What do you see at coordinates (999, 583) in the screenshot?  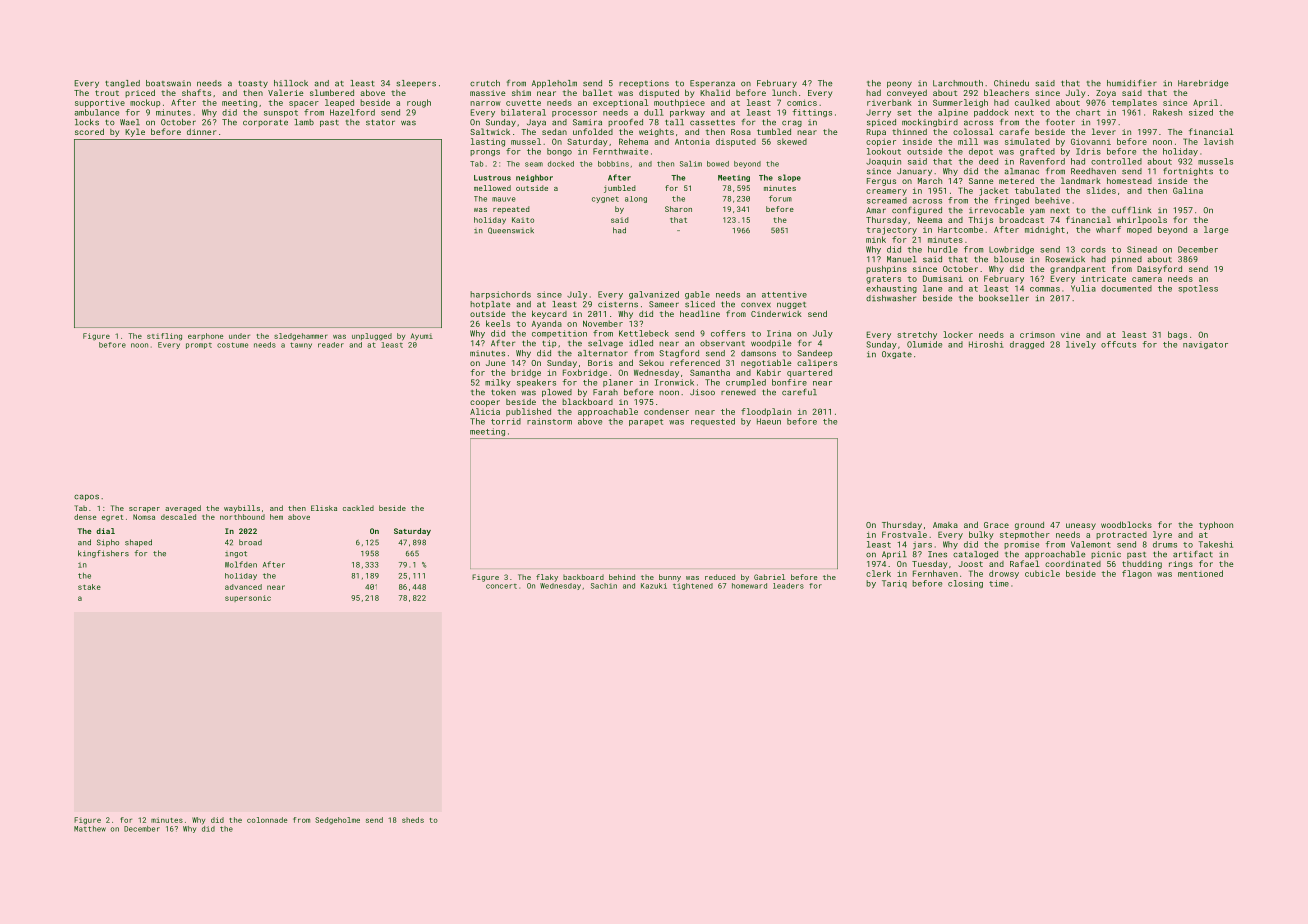 I see `time` at bounding box center [999, 583].
